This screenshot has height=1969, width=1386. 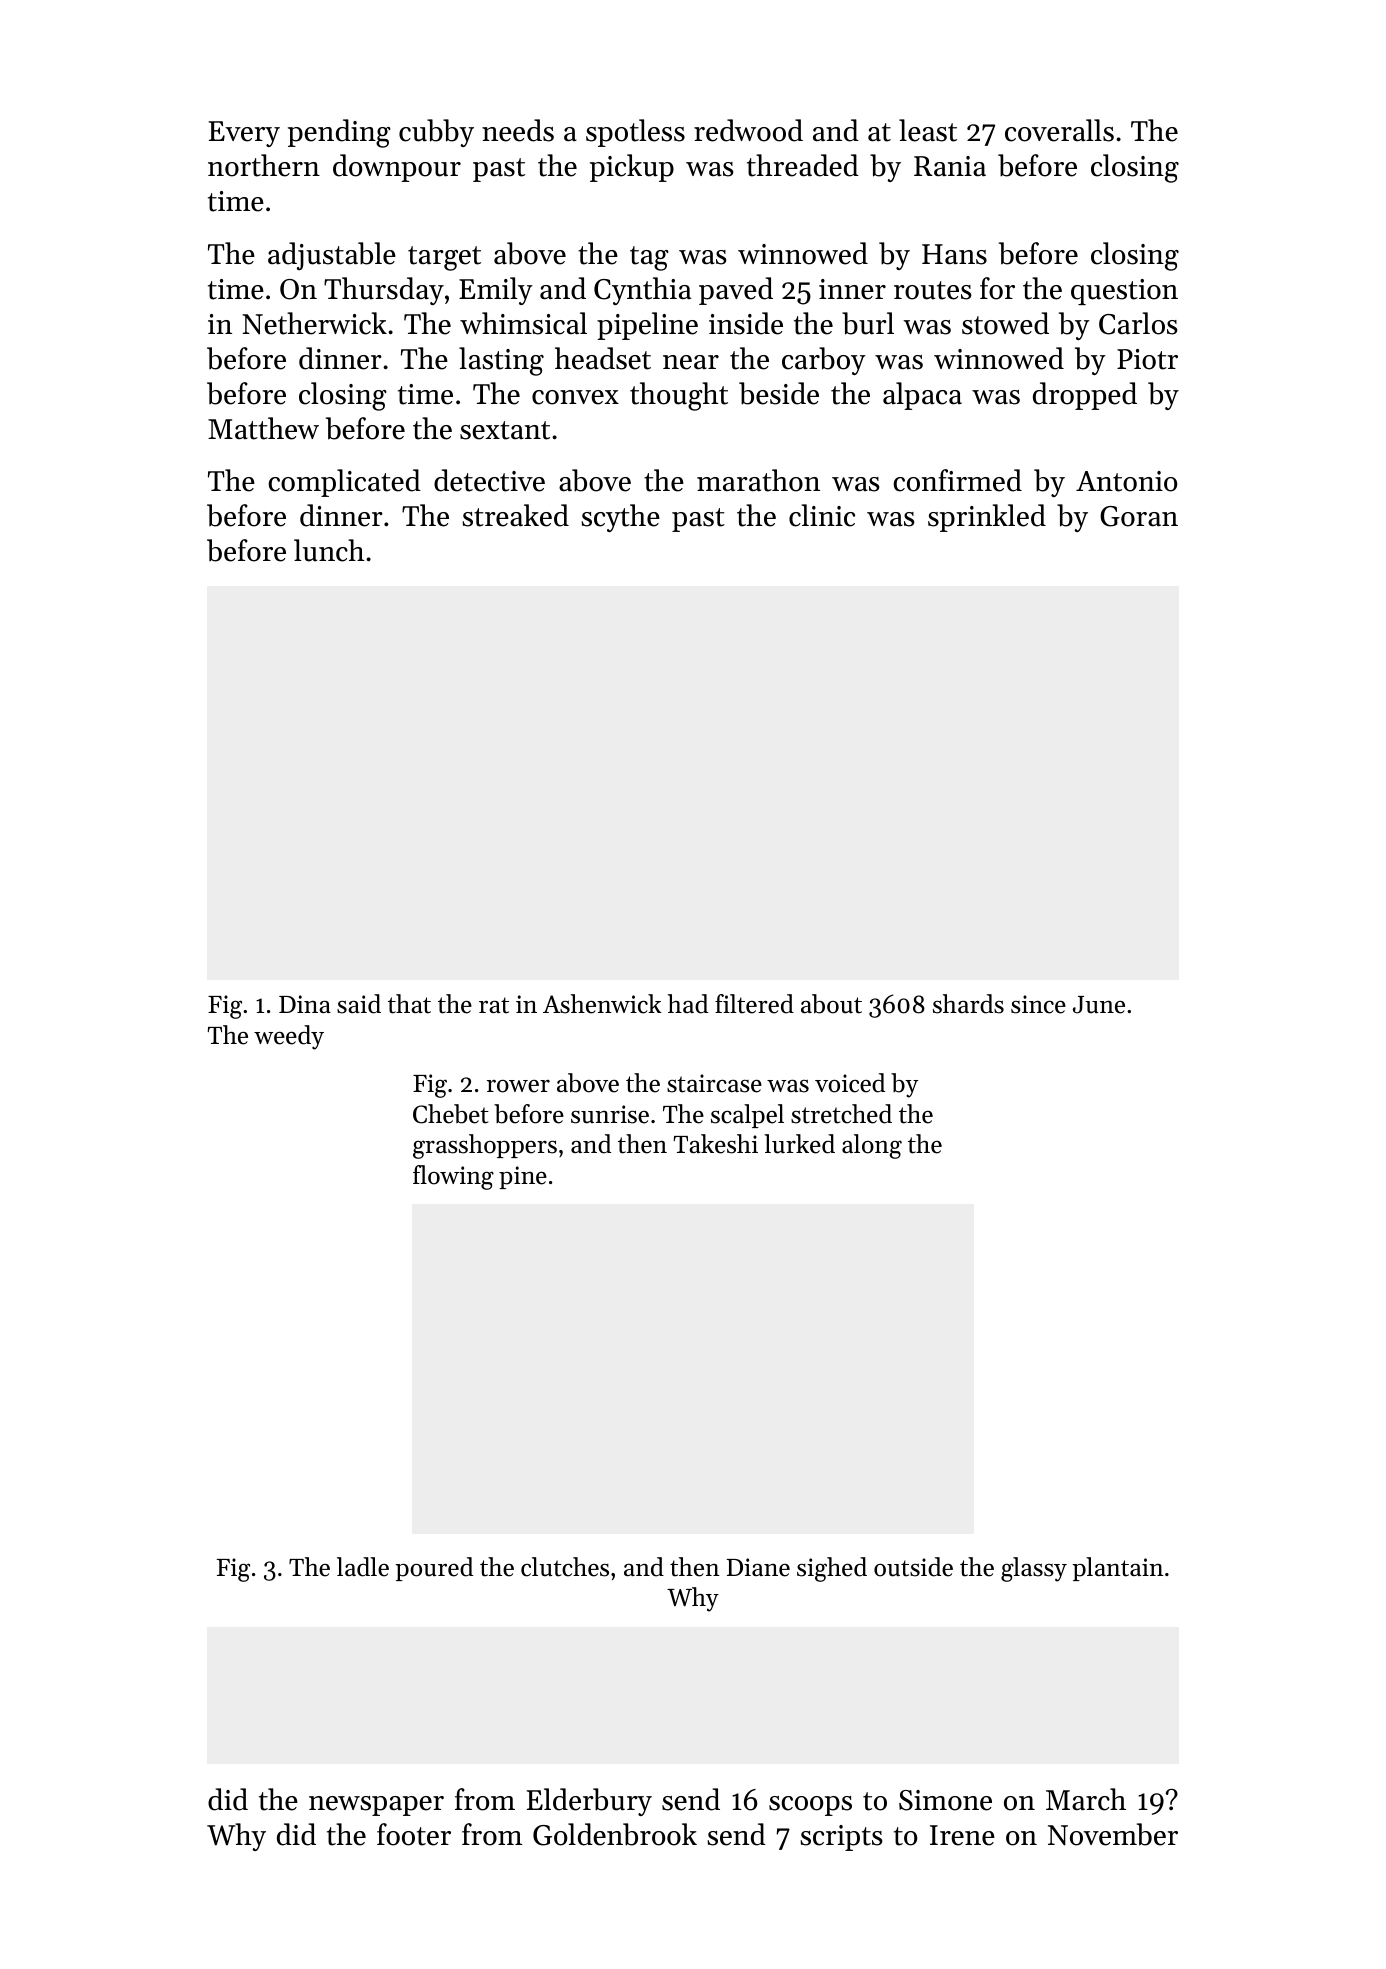 What do you see at coordinates (329, 550) in the screenshot?
I see `lunch` at bounding box center [329, 550].
